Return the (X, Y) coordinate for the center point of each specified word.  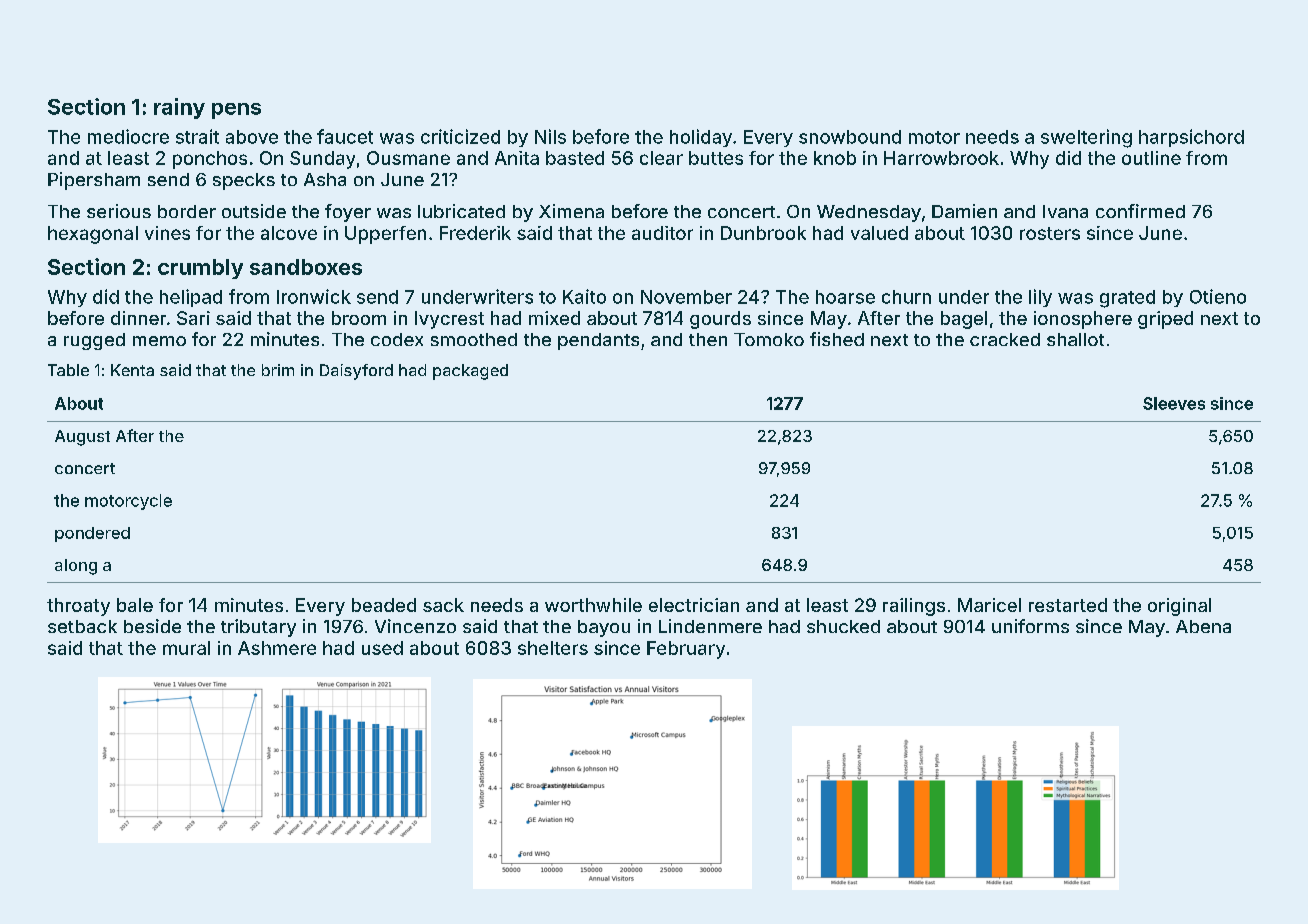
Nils (550, 136)
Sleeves (1174, 403)
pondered (92, 534)
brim (278, 370)
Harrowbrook (941, 158)
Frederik (475, 233)
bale (135, 605)
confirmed (1140, 211)
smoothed (474, 339)
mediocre (128, 136)
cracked (1005, 339)
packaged (470, 372)
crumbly (200, 269)
